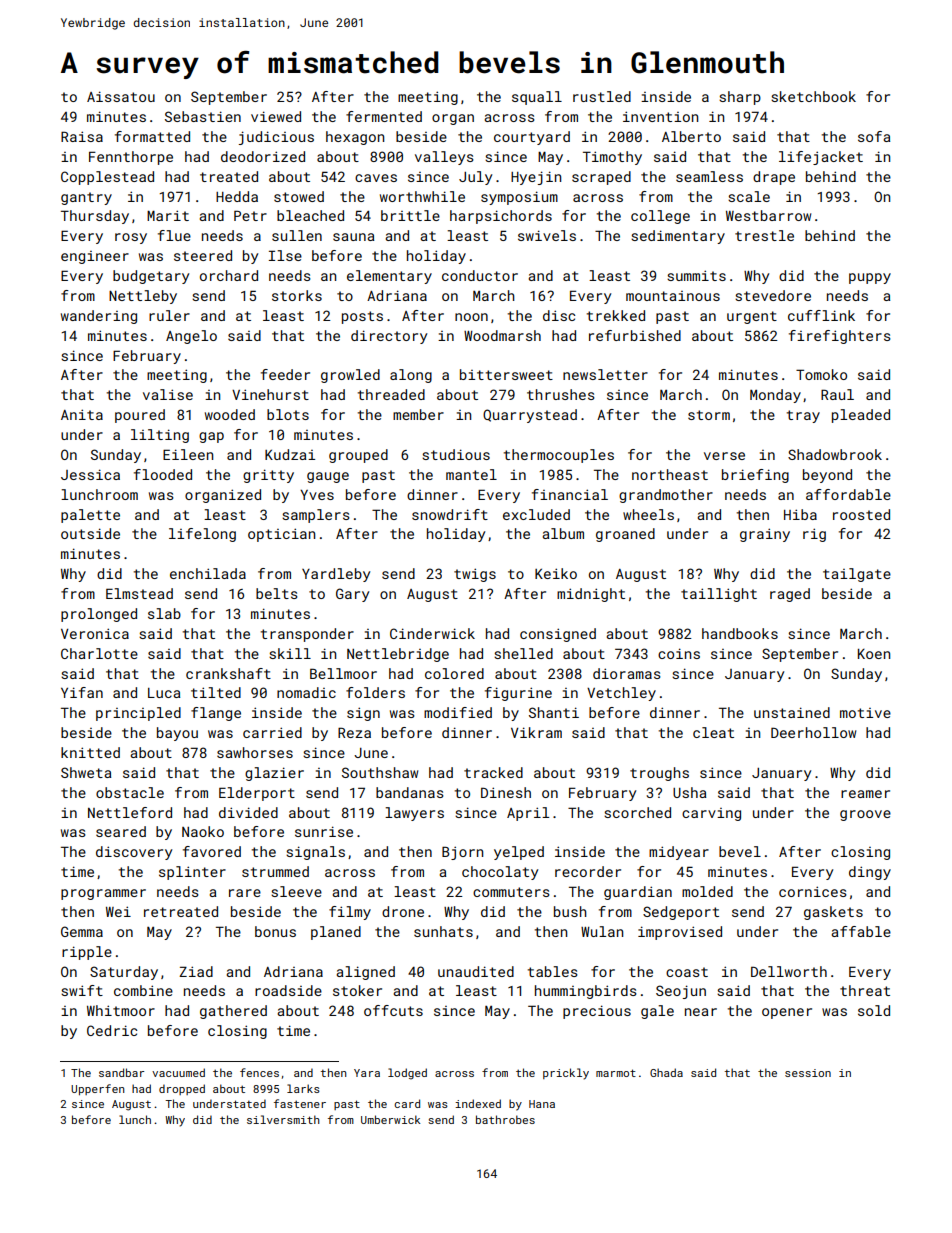 This page has width=952, height=1233. Describe the element at coordinates (384, 116) in the page. I see `fermented` at that location.
